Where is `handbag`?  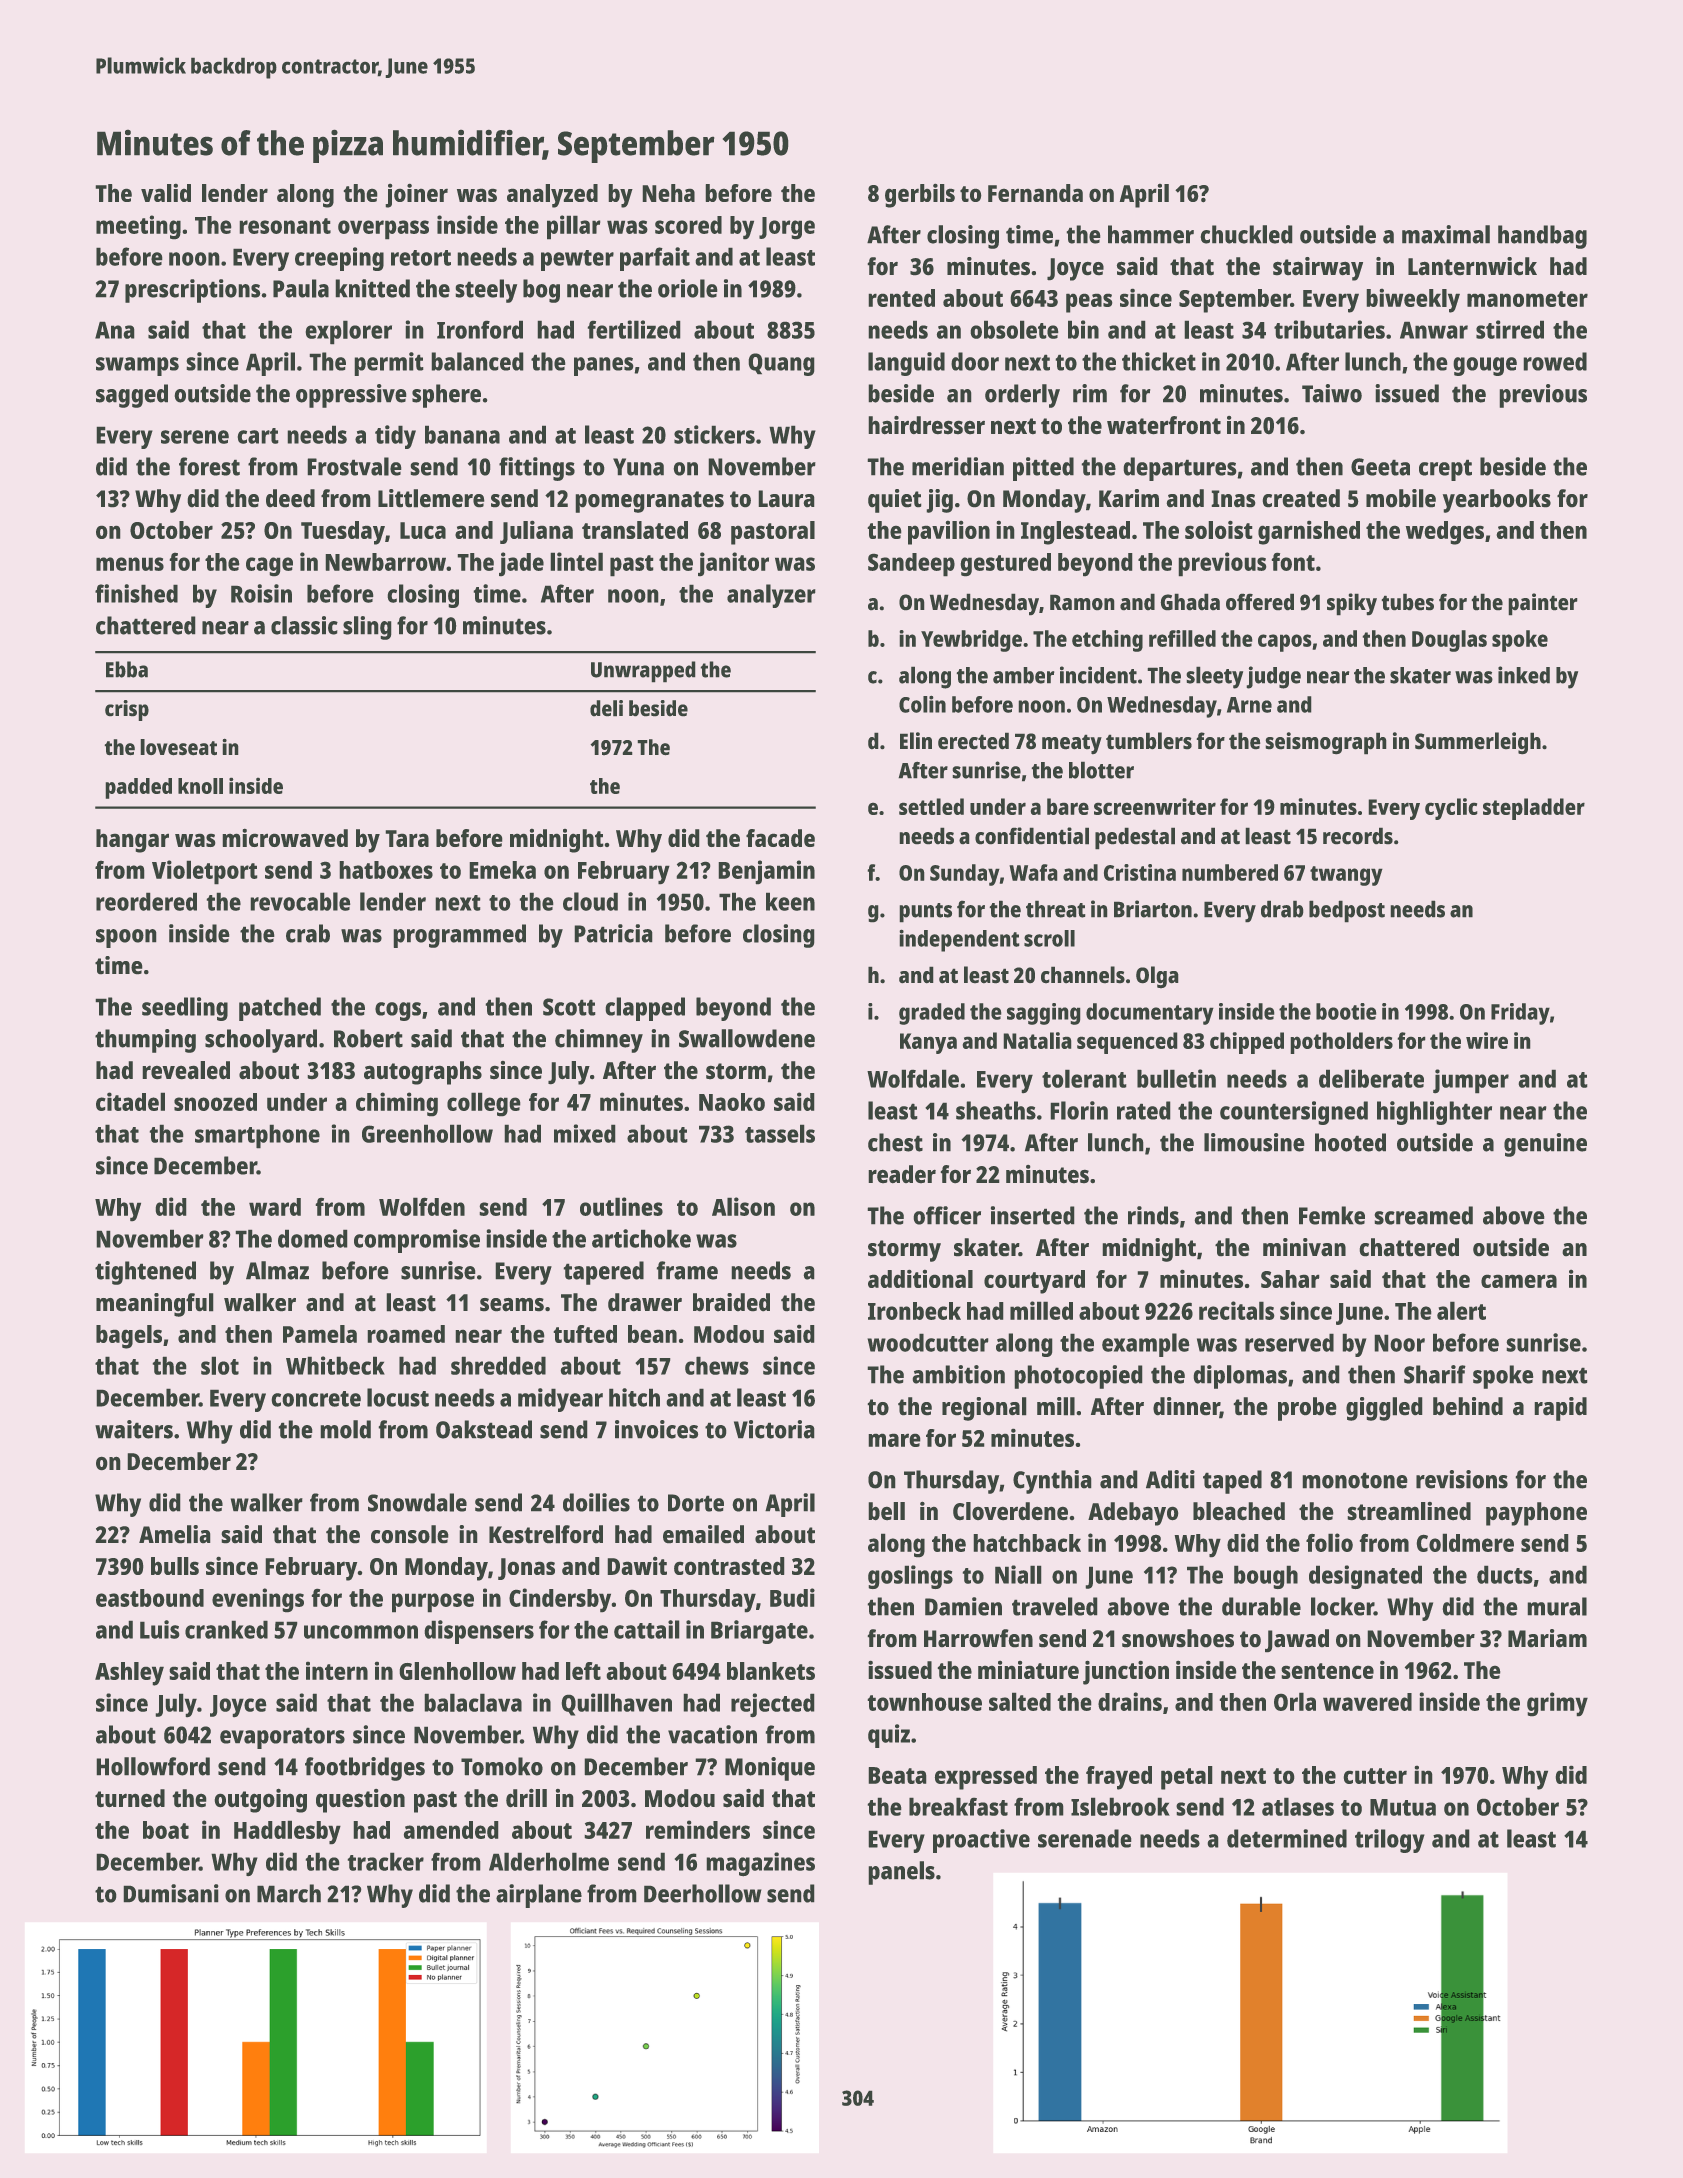 handbag is located at coordinates (1542, 237).
